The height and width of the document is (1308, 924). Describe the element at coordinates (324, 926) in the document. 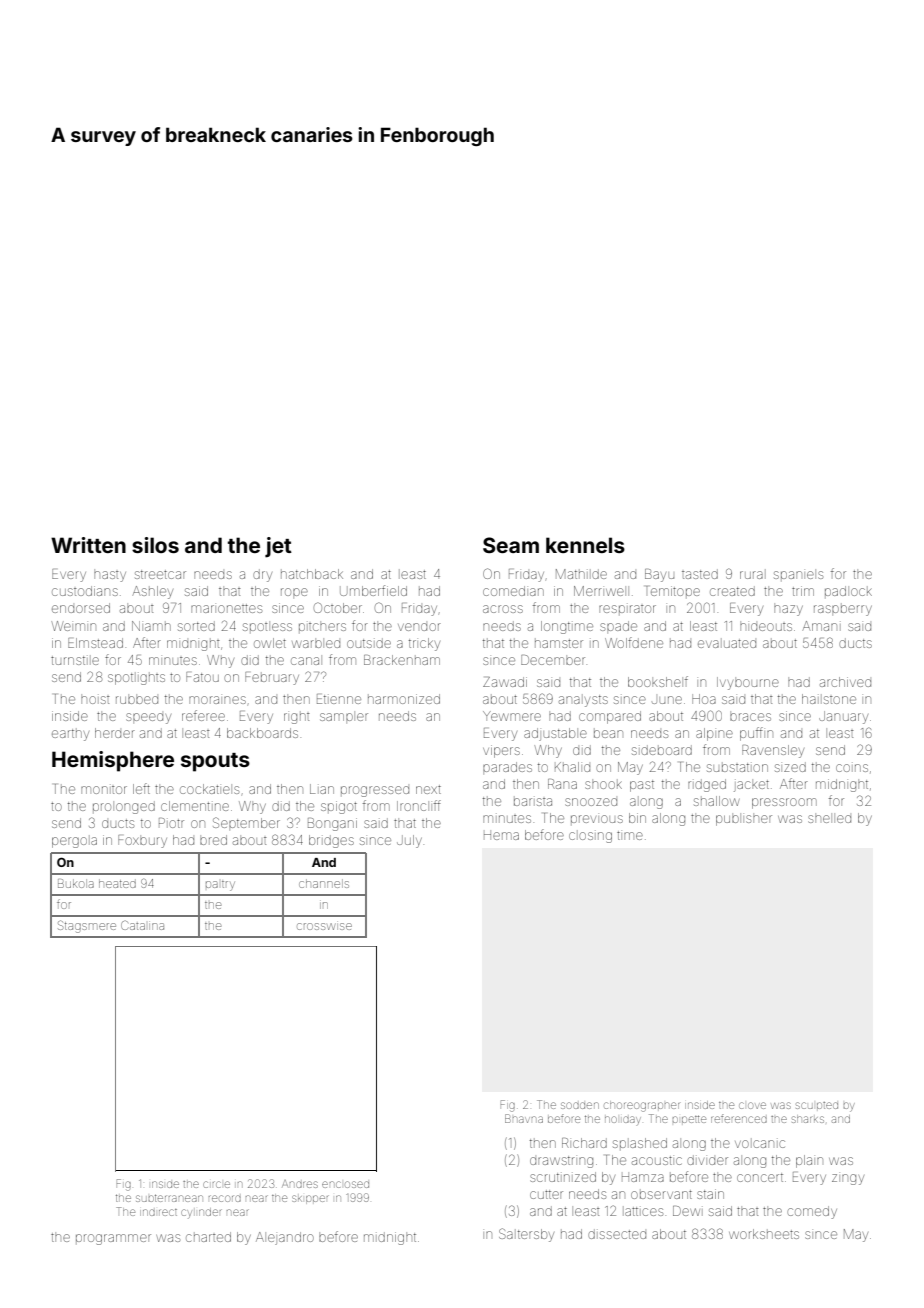

I see `crosswise` at that location.
